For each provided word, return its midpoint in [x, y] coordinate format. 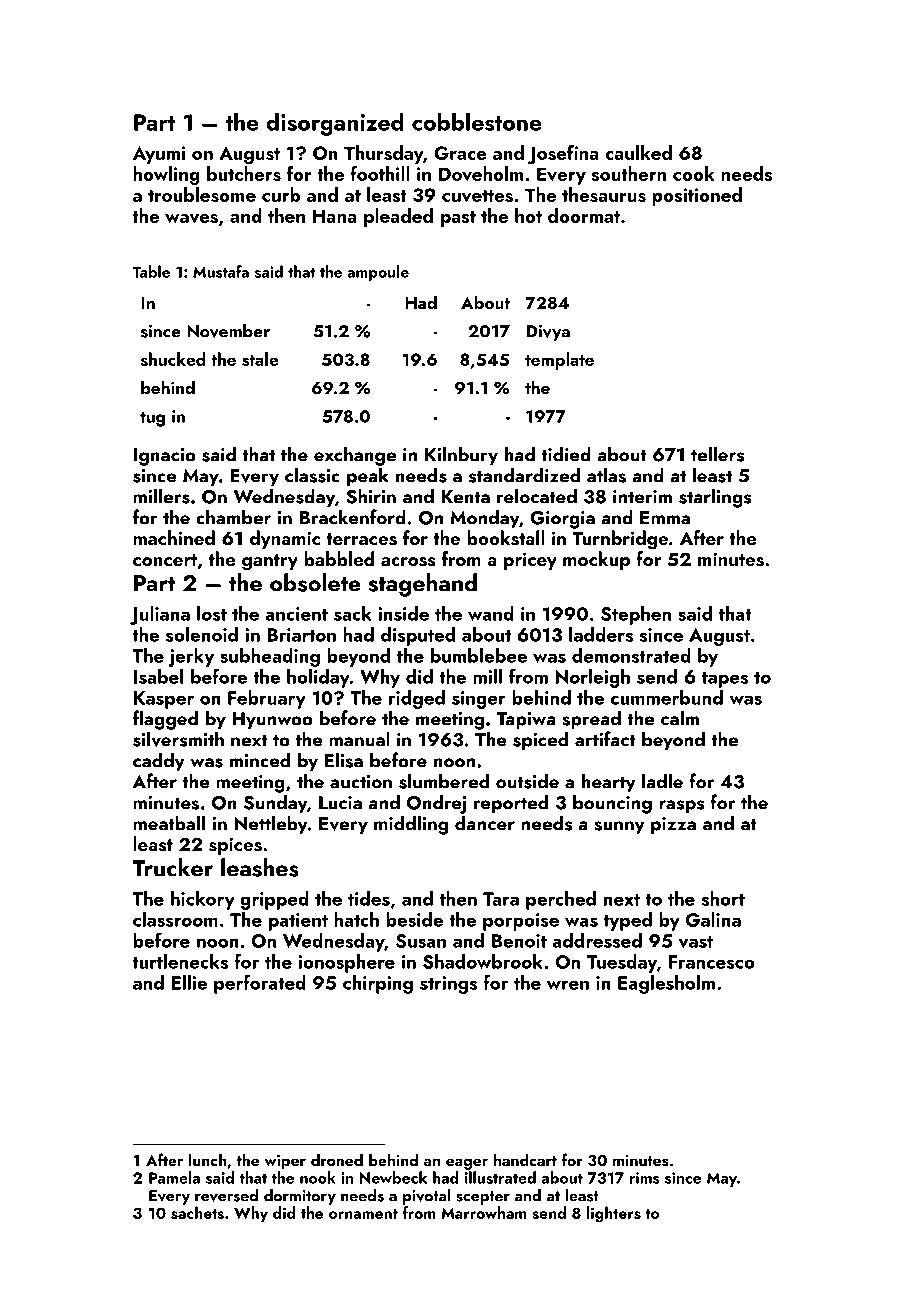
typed [627, 921]
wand [491, 613]
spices [235, 846]
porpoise [521, 922]
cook [694, 173]
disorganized [335, 124]
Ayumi [159, 155]
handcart [525, 1159]
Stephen [636, 615]
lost [212, 613]
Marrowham [483, 1212]
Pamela [174, 1177]
